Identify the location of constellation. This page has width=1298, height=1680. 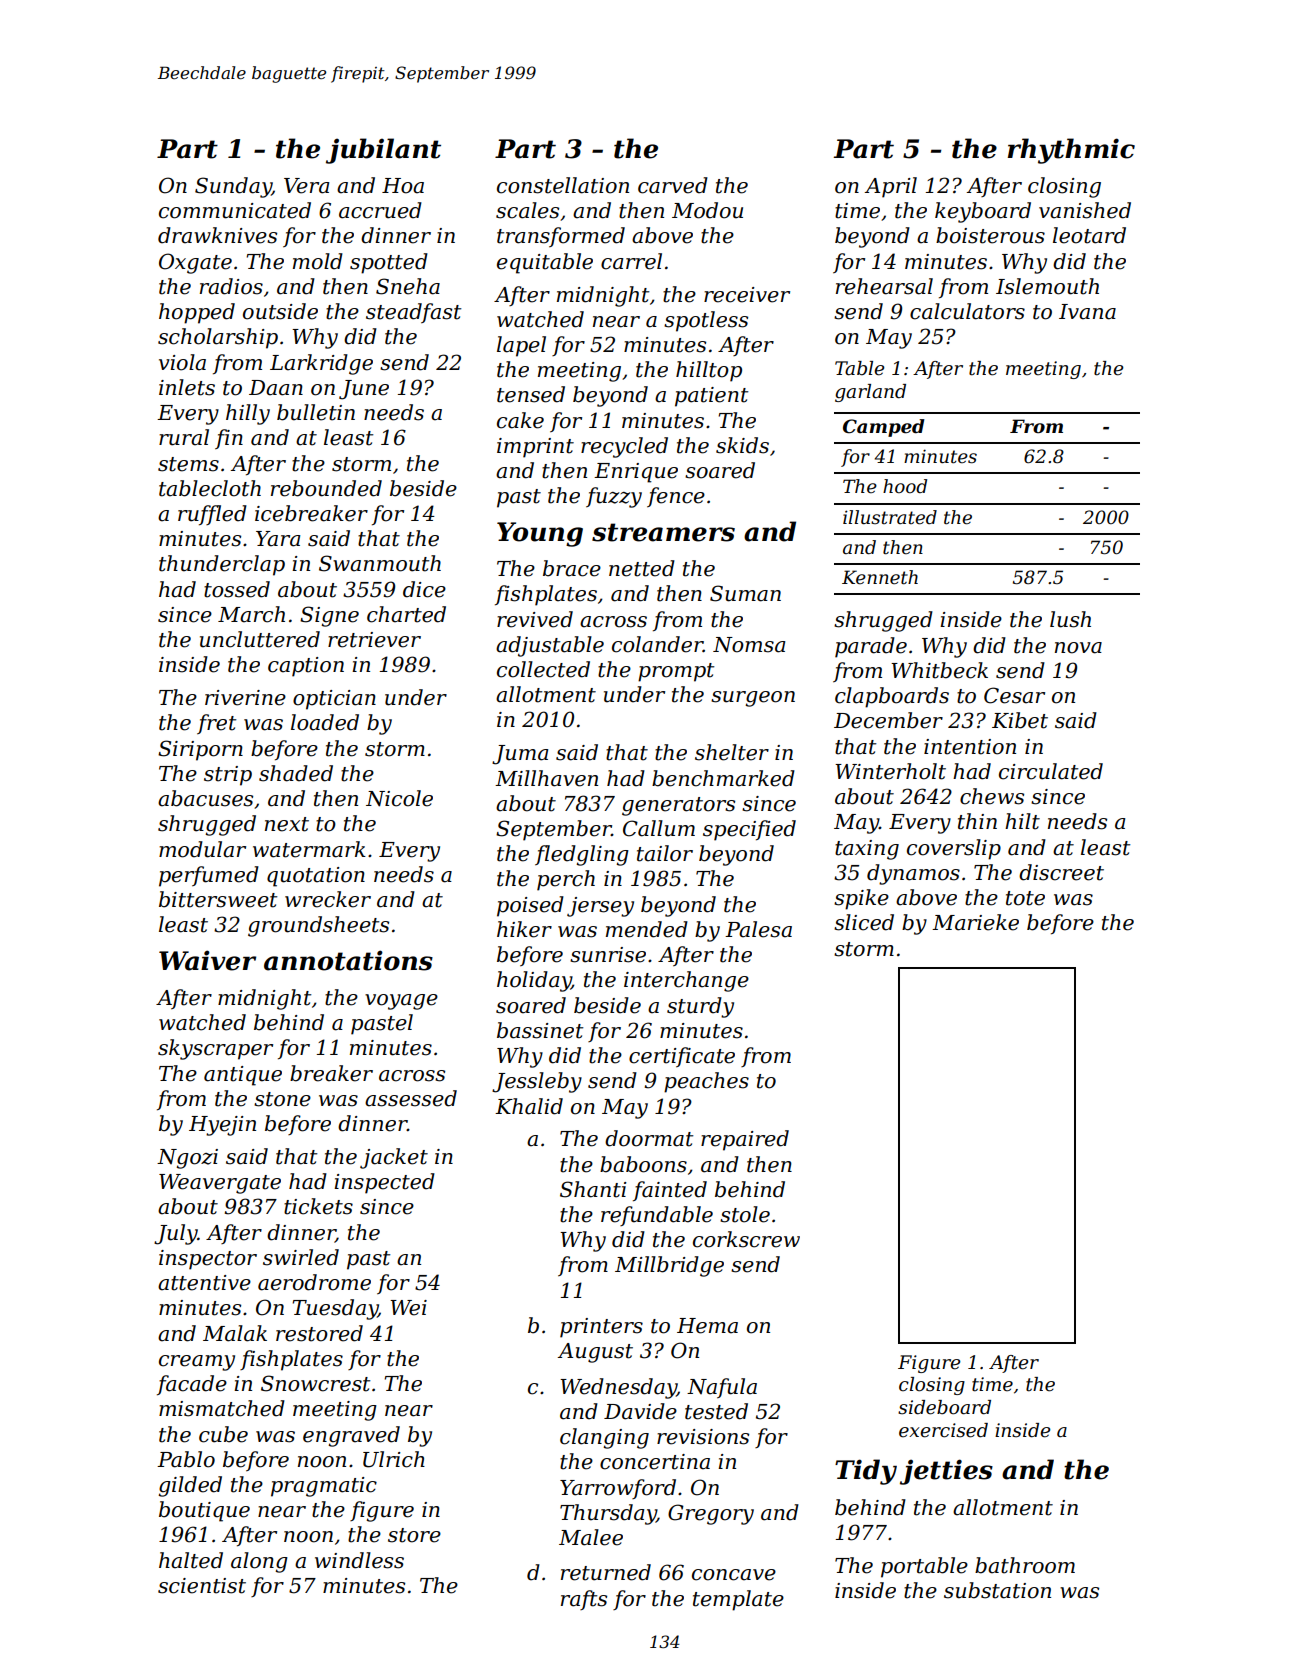
(563, 185).
